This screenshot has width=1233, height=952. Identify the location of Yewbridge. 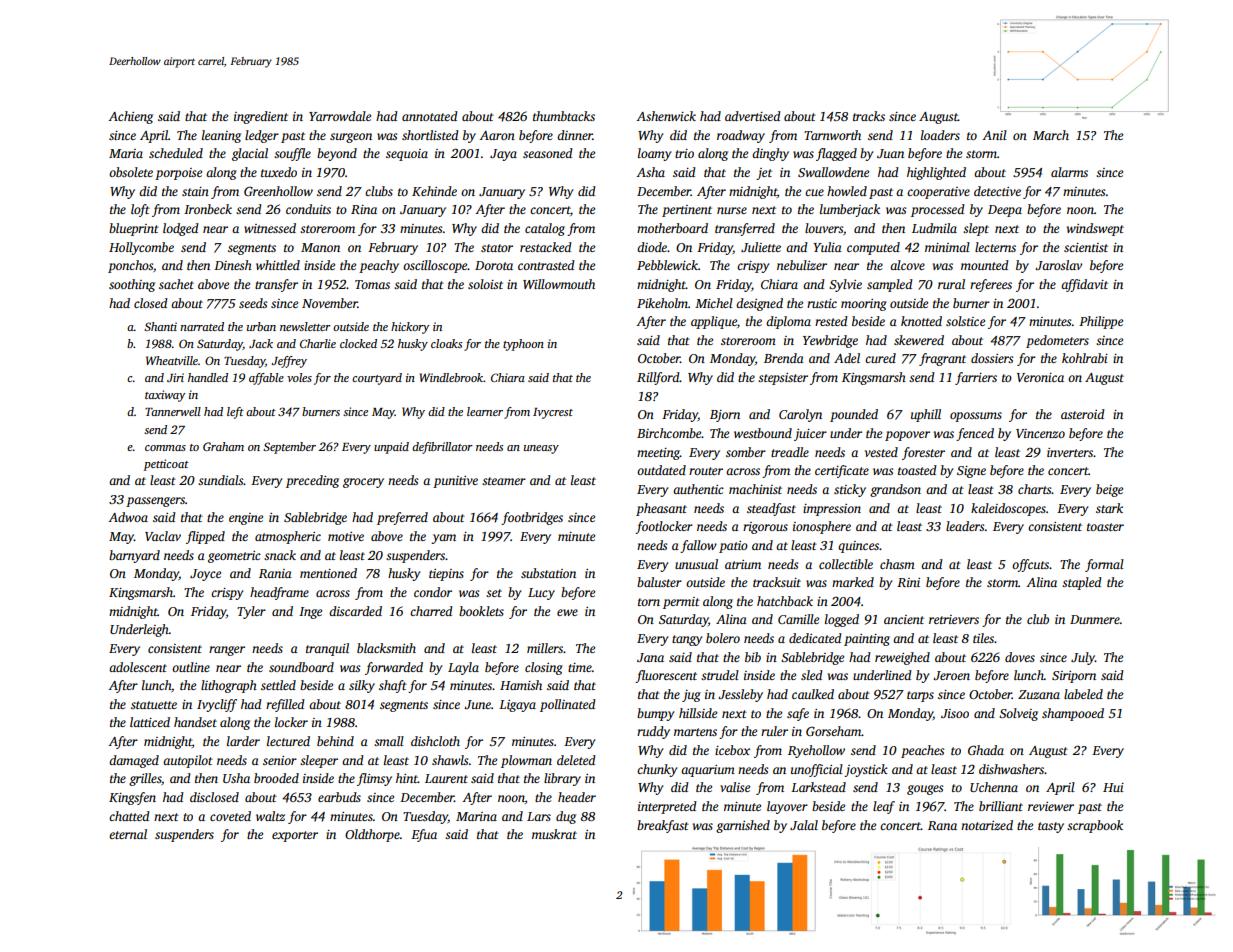
(830, 341).
